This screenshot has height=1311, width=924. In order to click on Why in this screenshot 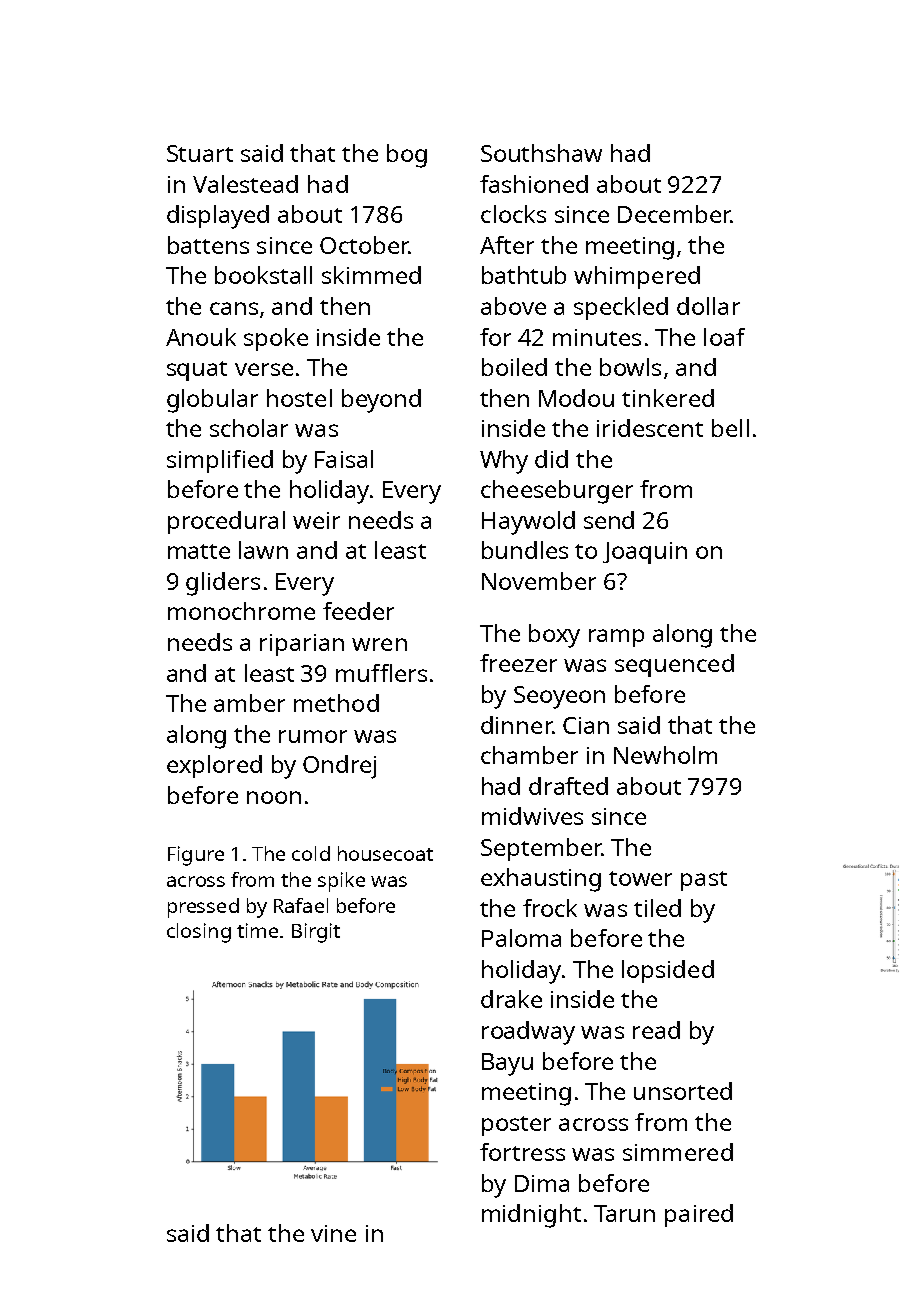, I will do `click(504, 462)`.
